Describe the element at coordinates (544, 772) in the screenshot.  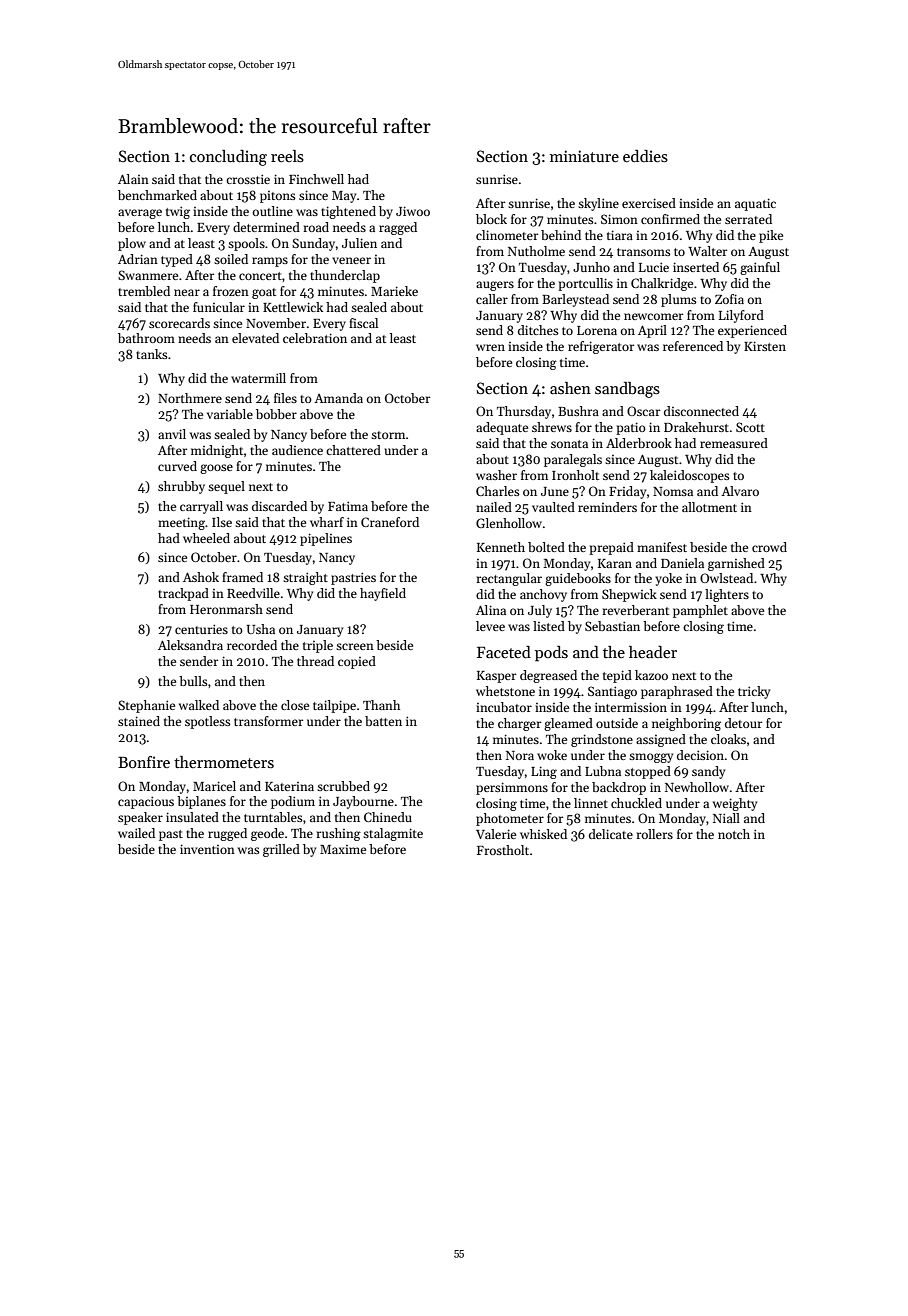
I see `Ling` at that location.
